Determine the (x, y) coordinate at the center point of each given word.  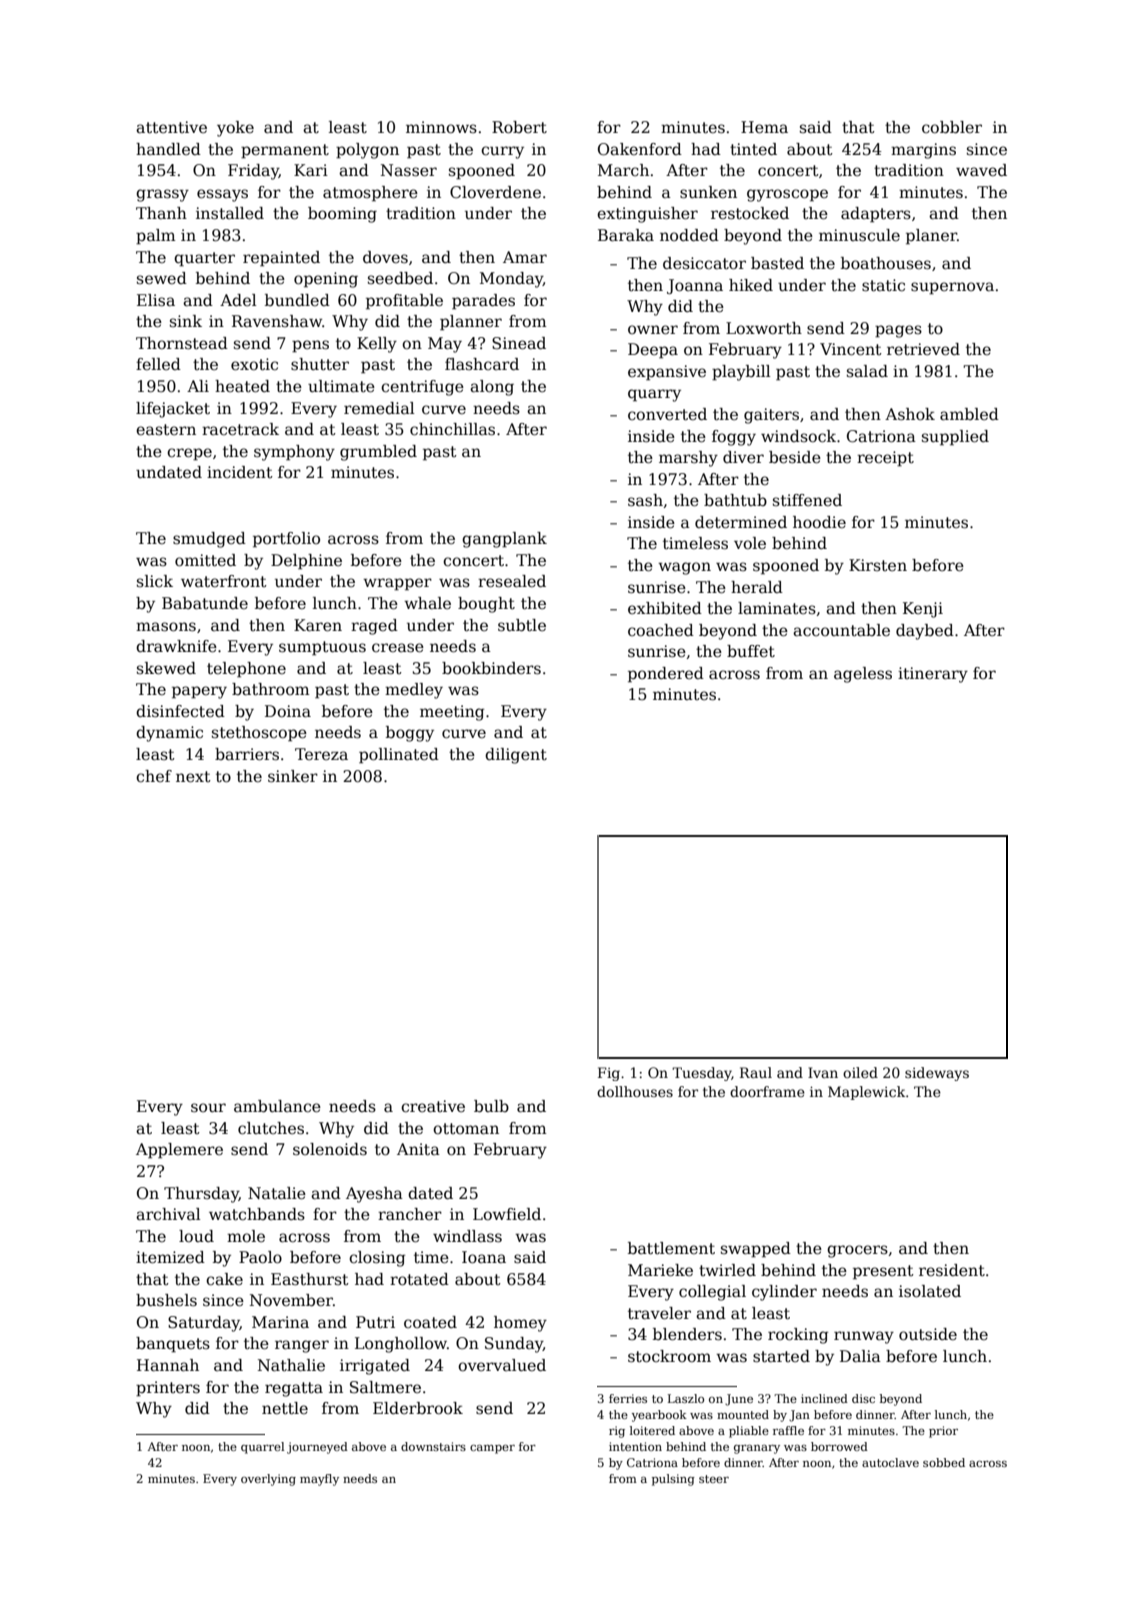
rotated (419, 1279)
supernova (952, 288)
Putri (375, 1322)
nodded (689, 235)
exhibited (665, 608)
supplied (955, 438)
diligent (516, 756)
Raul (756, 1072)
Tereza (321, 754)
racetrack (240, 429)
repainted (281, 259)
